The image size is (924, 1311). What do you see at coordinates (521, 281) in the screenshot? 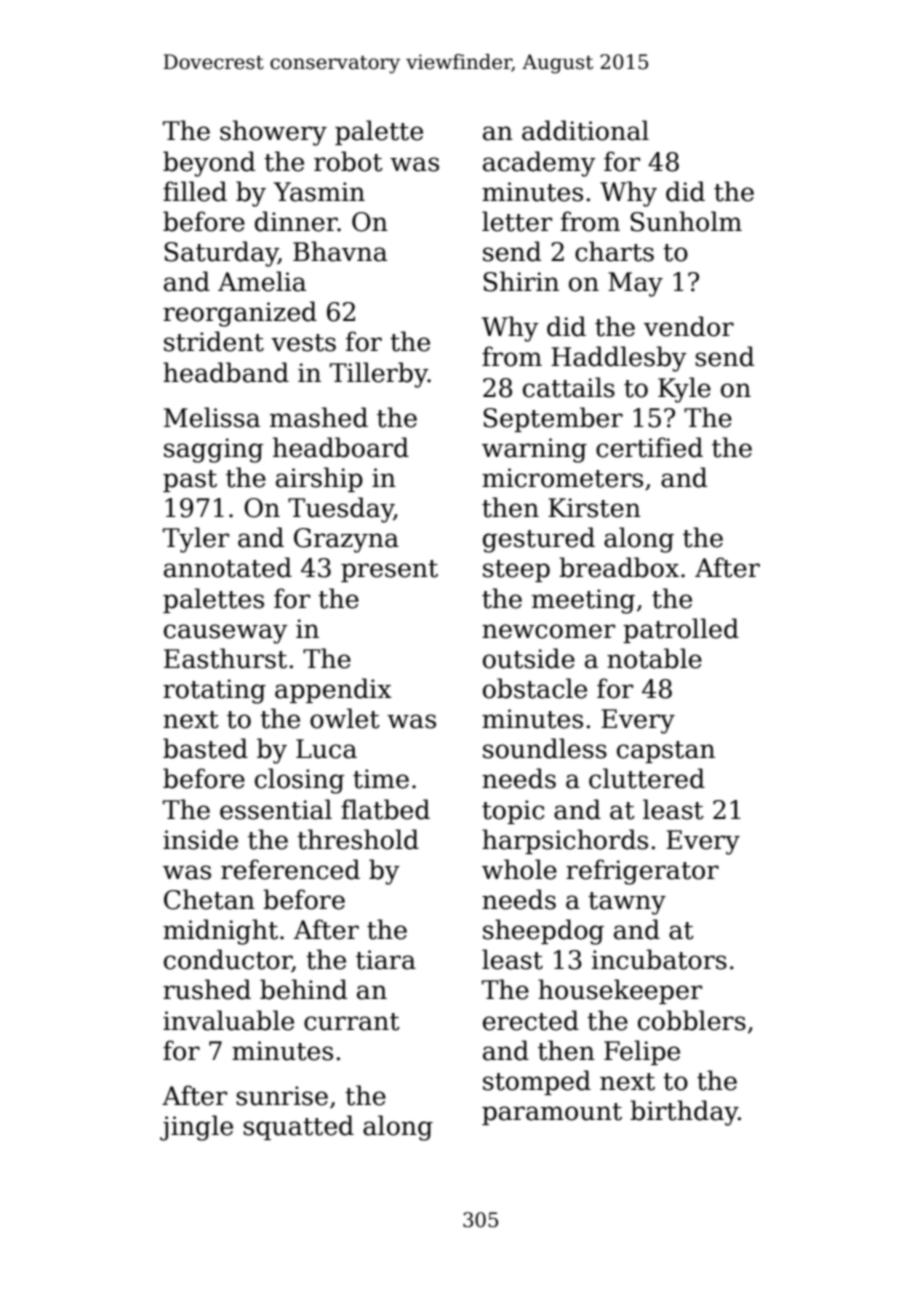
I see `Shirin` at bounding box center [521, 281].
